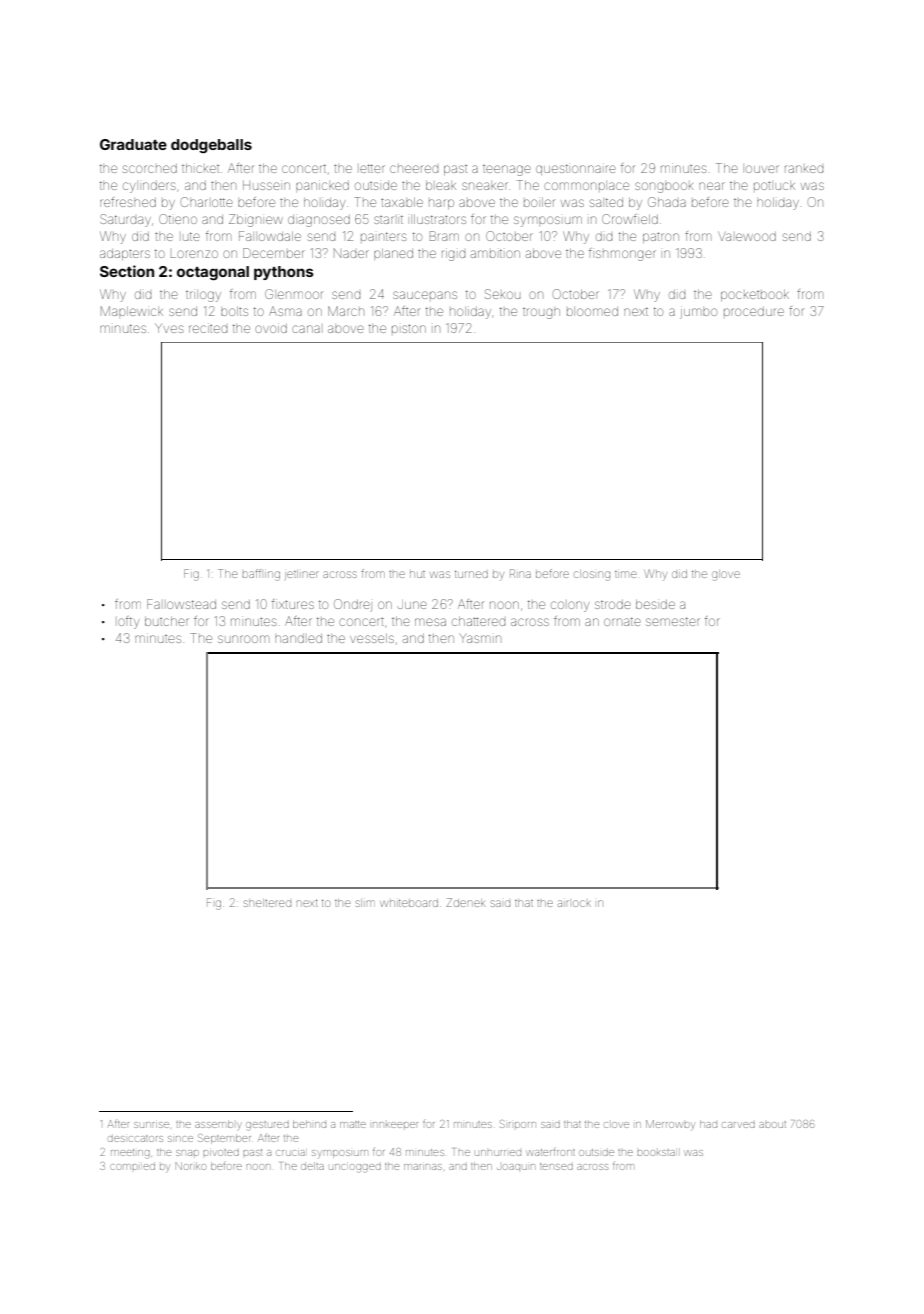 This screenshot has height=1314, width=924. What do you see at coordinates (261, 575) in the screenshot?
I see `baffling` at bounding box center [261, 575].
